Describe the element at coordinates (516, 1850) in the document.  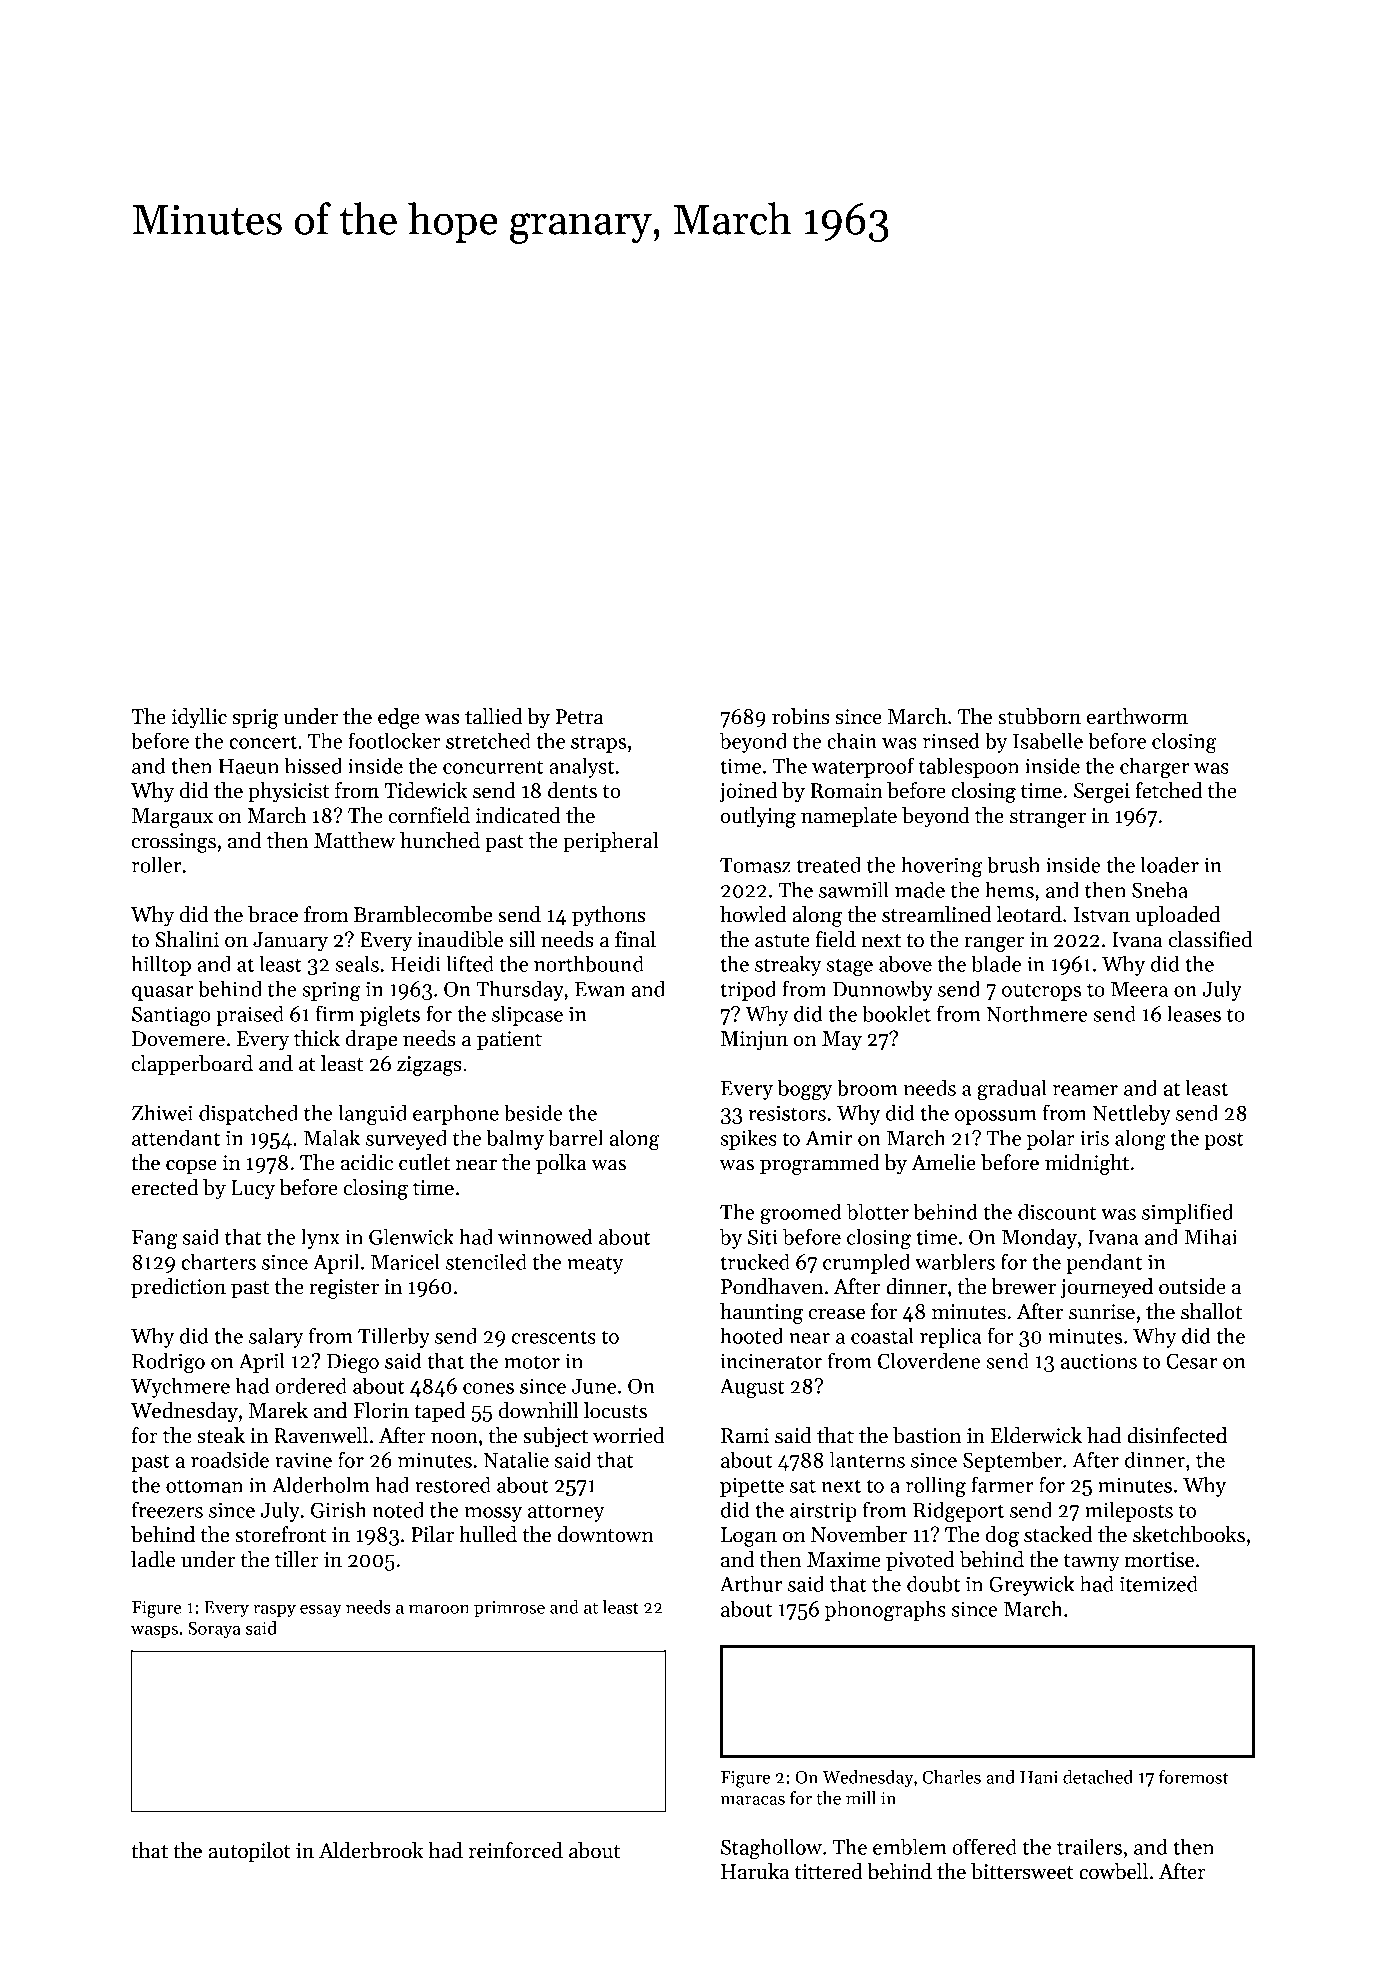
I see `reinforced` at that location.
